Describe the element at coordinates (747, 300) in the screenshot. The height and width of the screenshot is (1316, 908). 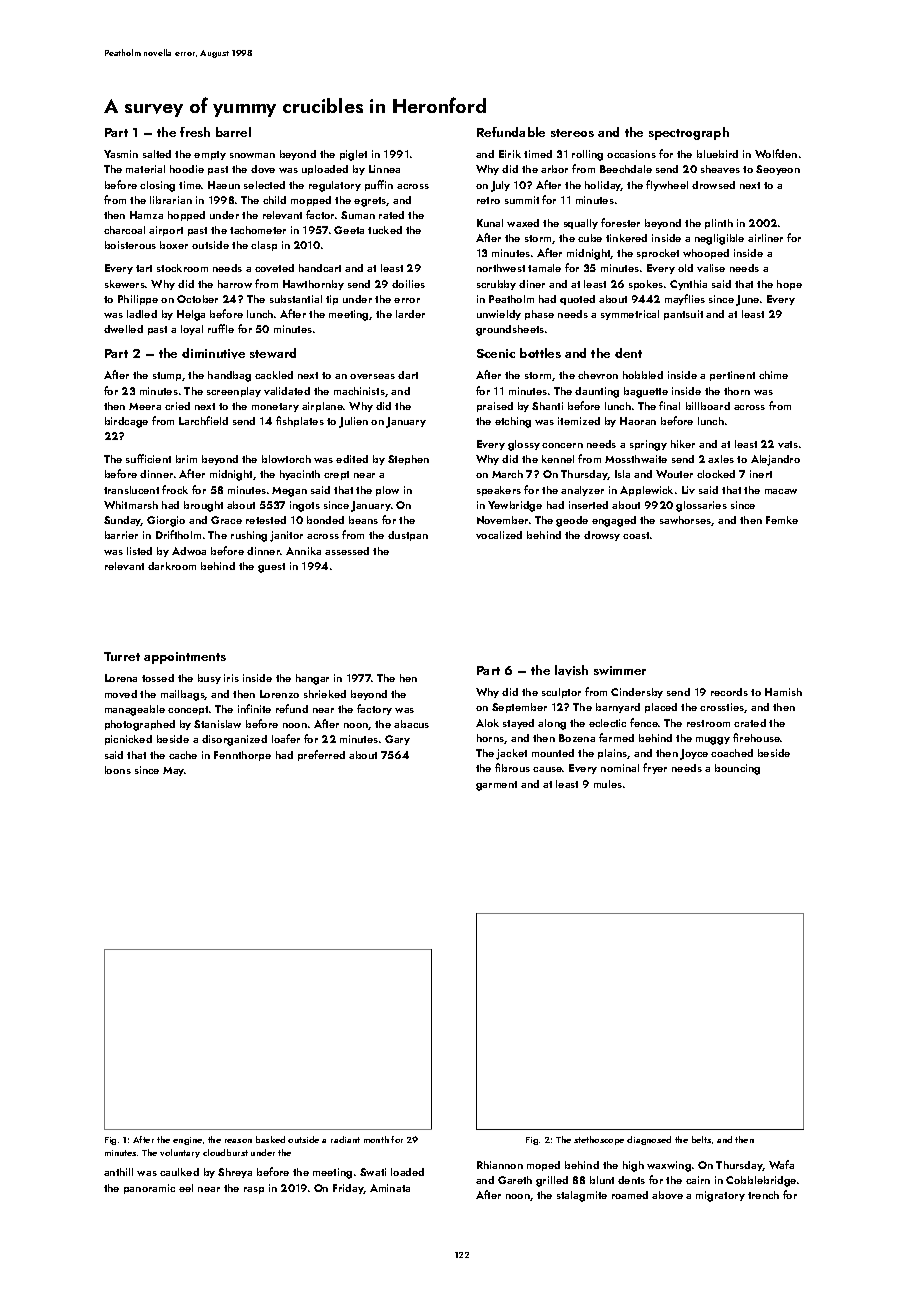
I see `June` at that location.
